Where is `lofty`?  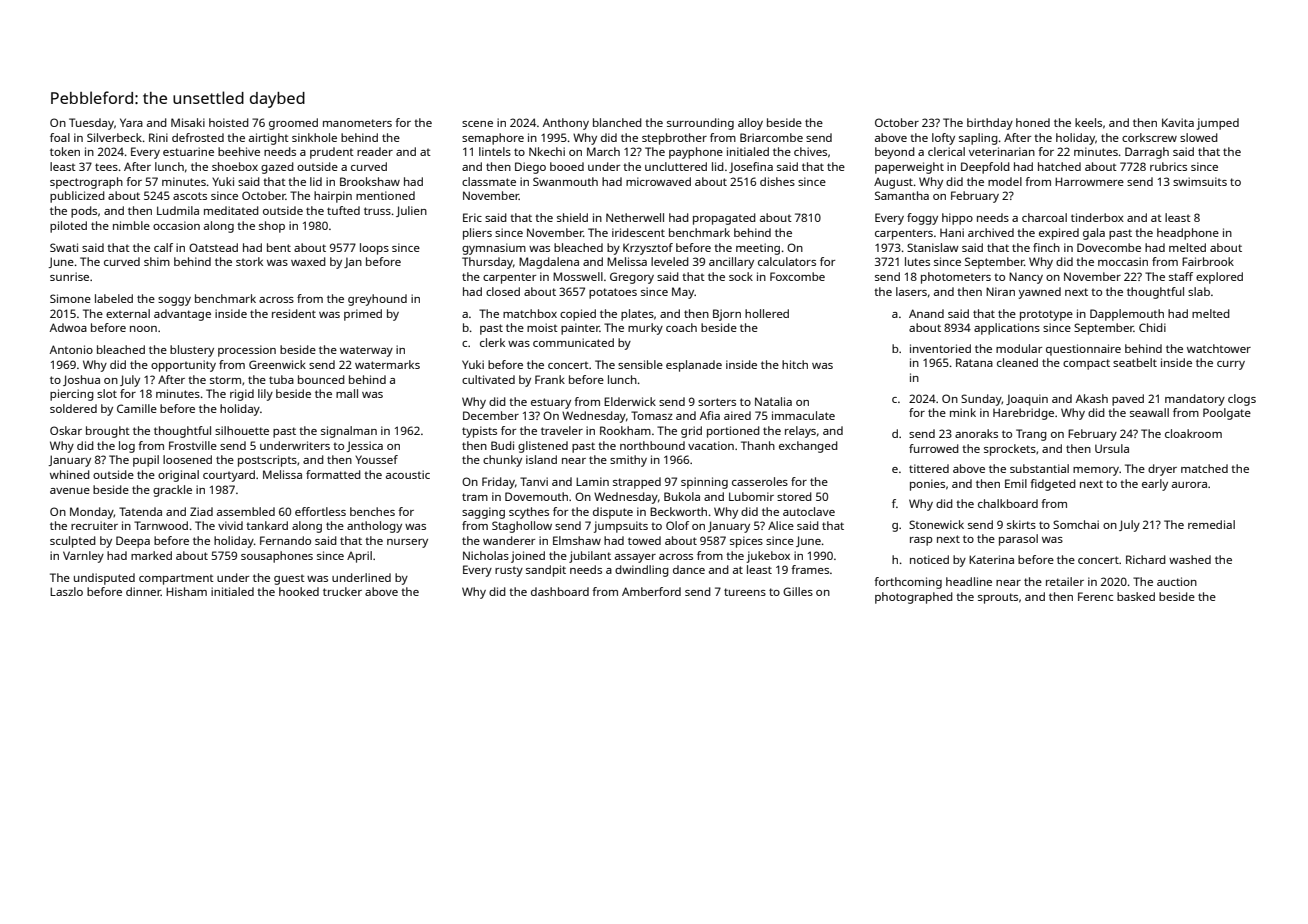 lofty is located at coordinates (943, 139).
